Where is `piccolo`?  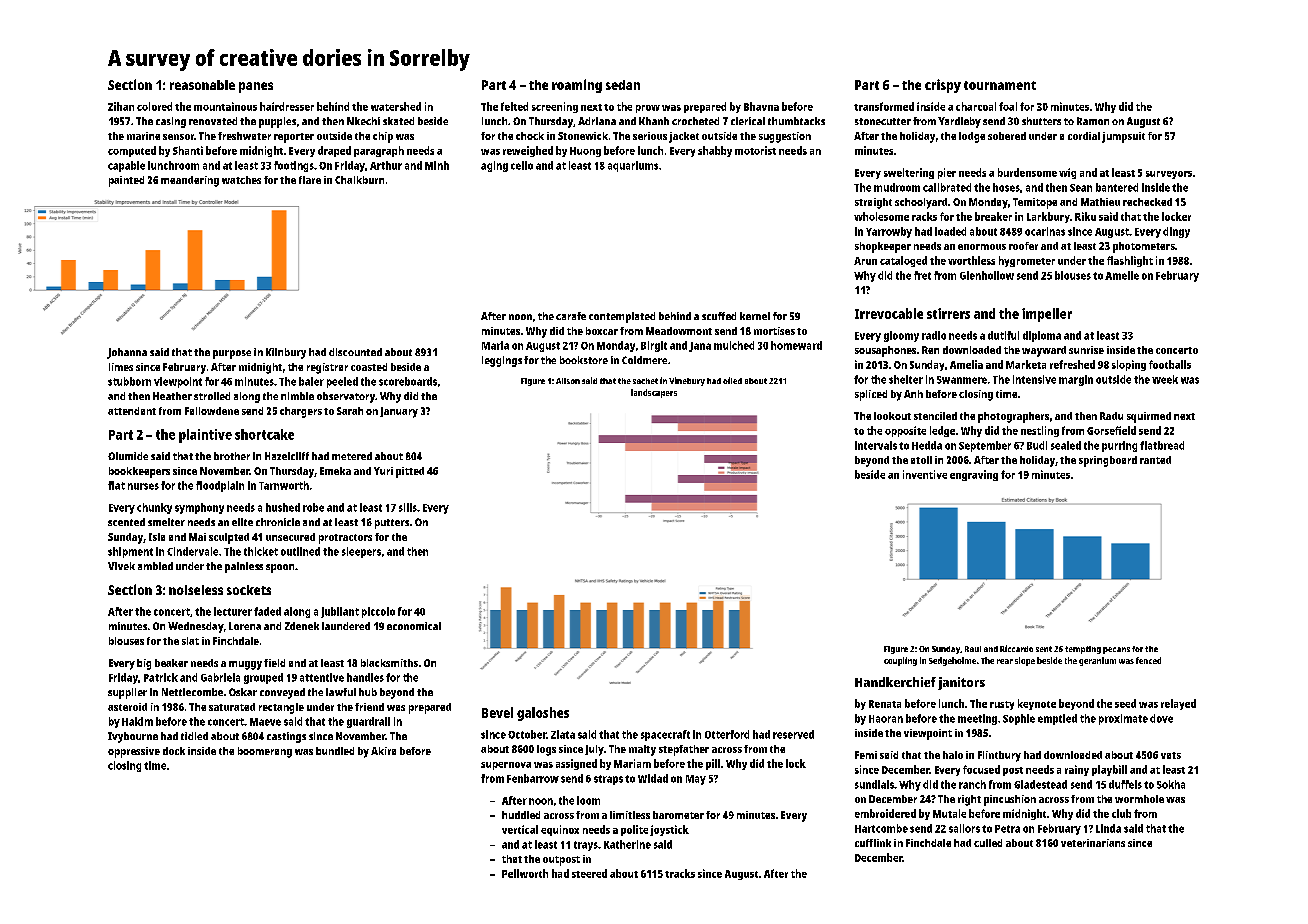
piccolo is located at coordinates (378, 612).
